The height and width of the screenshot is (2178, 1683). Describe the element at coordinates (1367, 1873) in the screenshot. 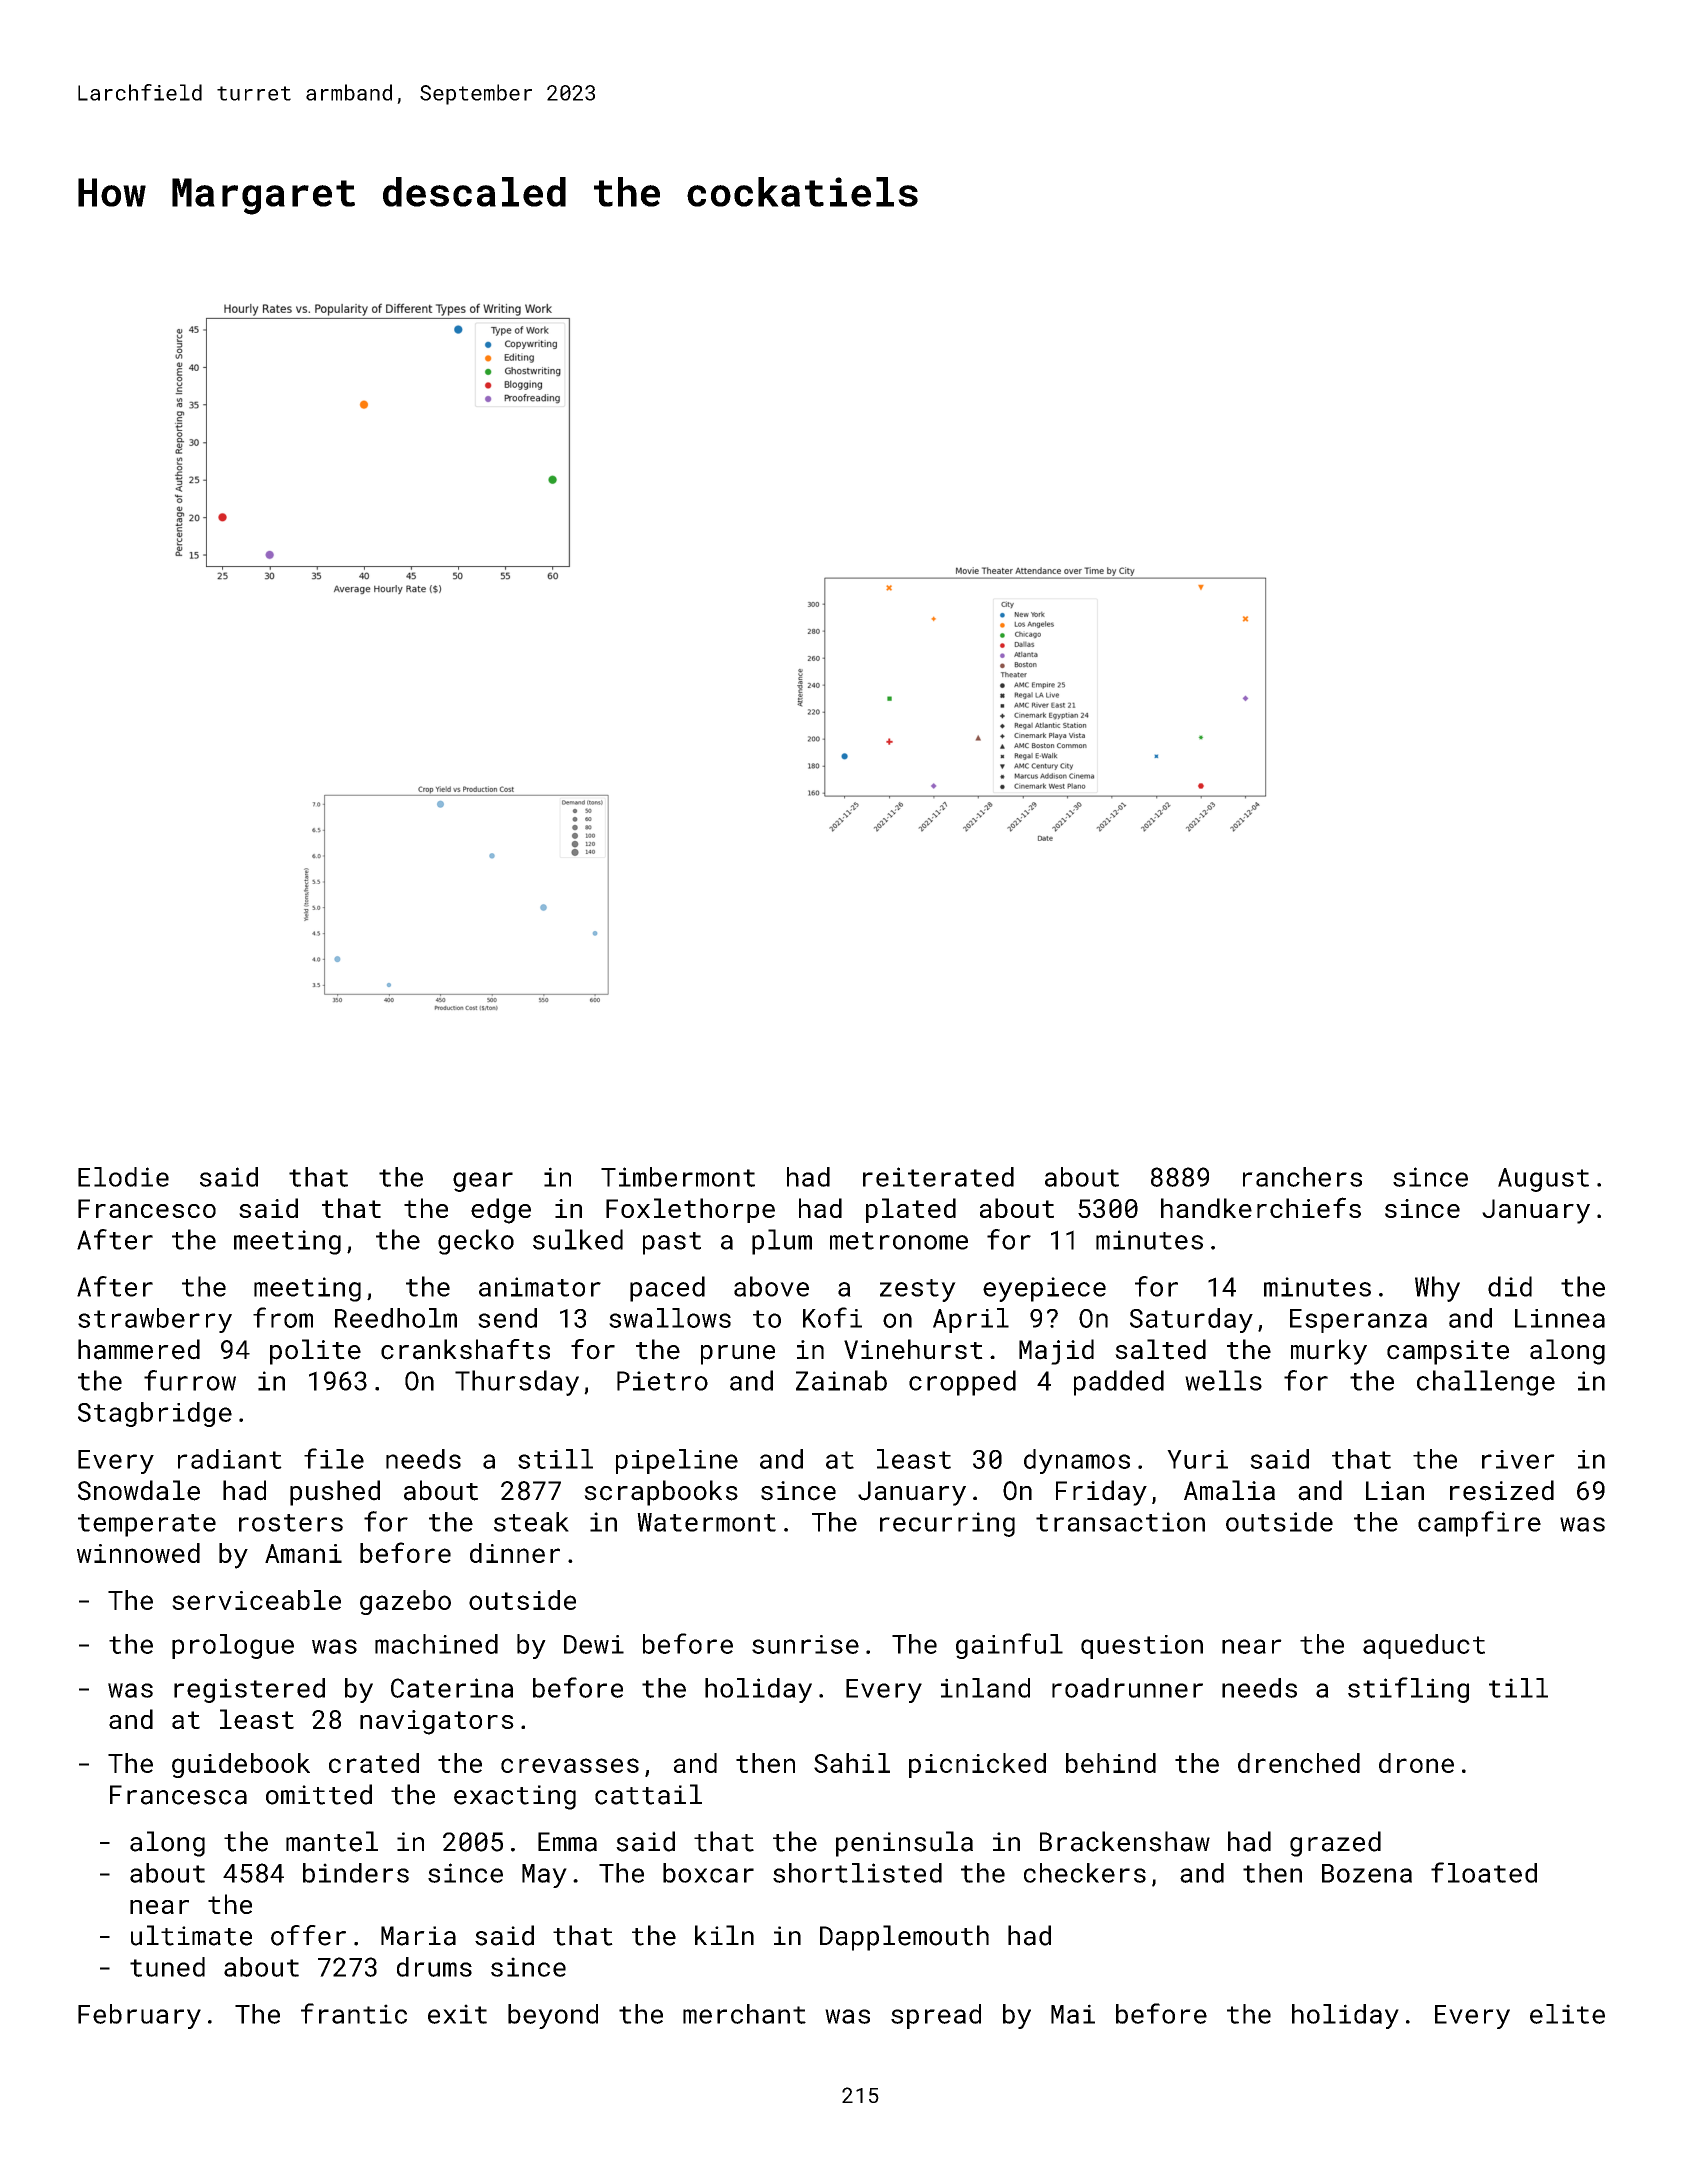

I see `Bozena` at that location.
